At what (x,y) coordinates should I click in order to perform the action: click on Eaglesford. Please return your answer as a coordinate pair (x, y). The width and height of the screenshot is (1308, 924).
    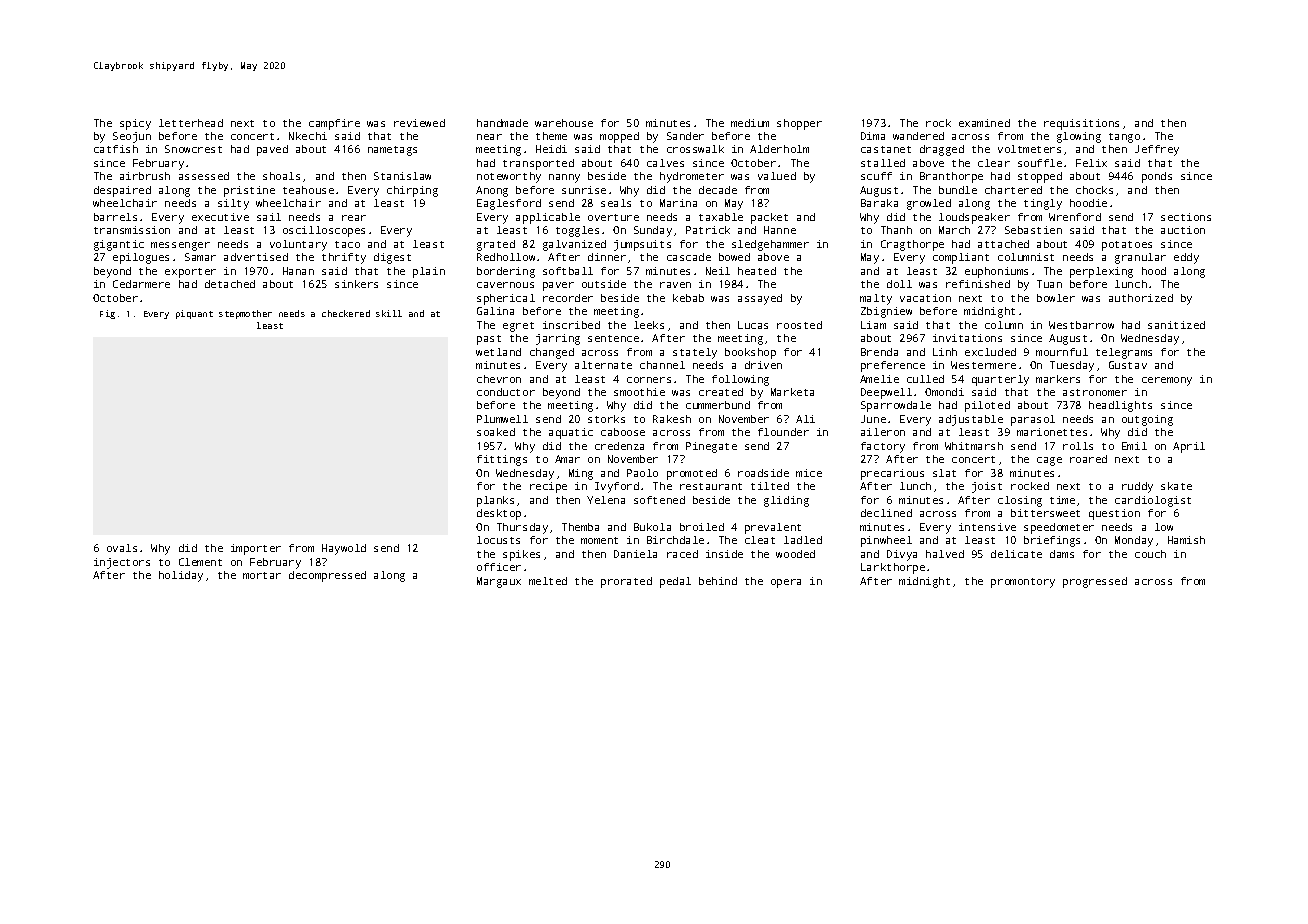
    Looking at the image, I should click on (509, 204).
